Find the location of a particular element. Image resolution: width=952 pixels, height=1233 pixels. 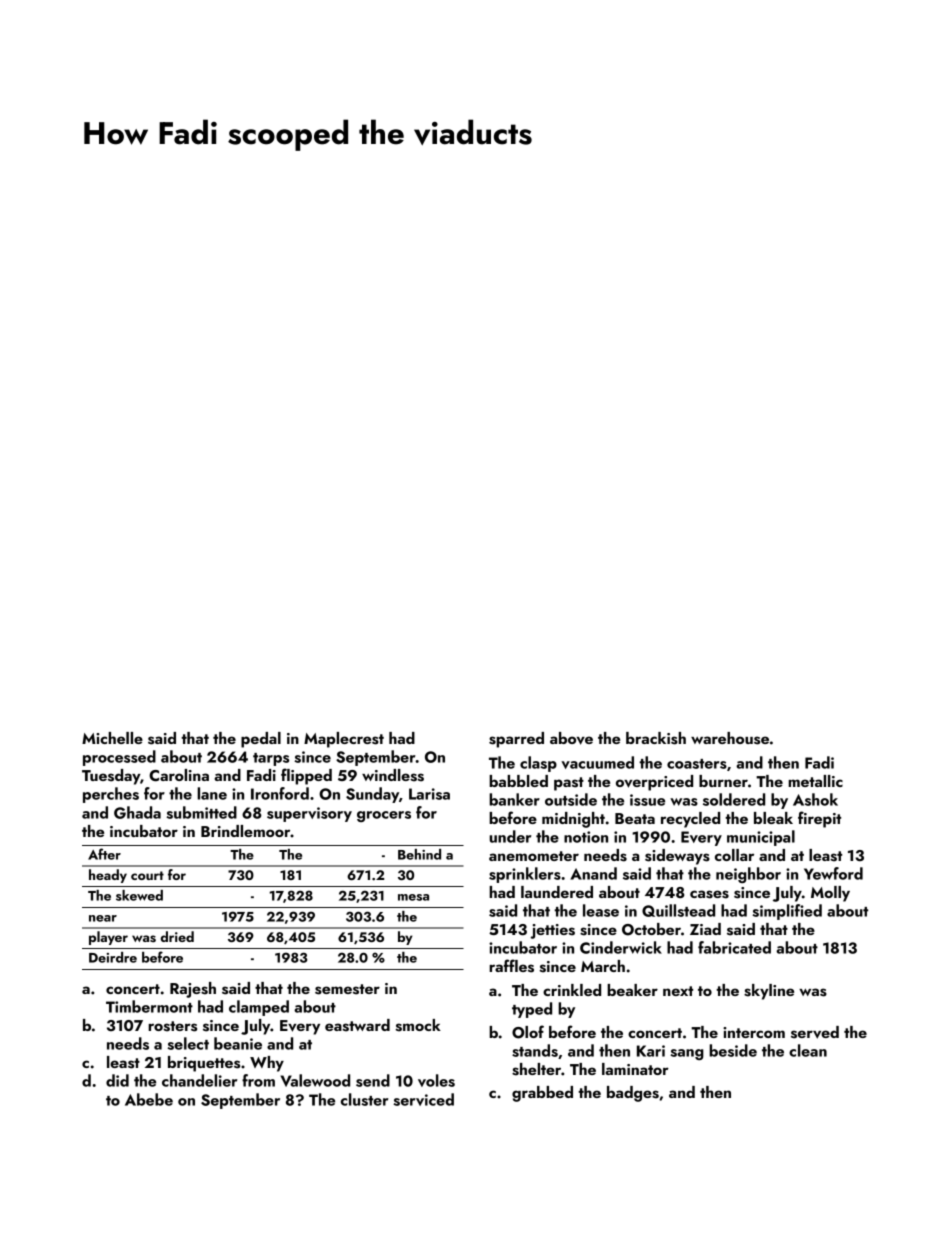

court is located at coordinates (147, 875).
